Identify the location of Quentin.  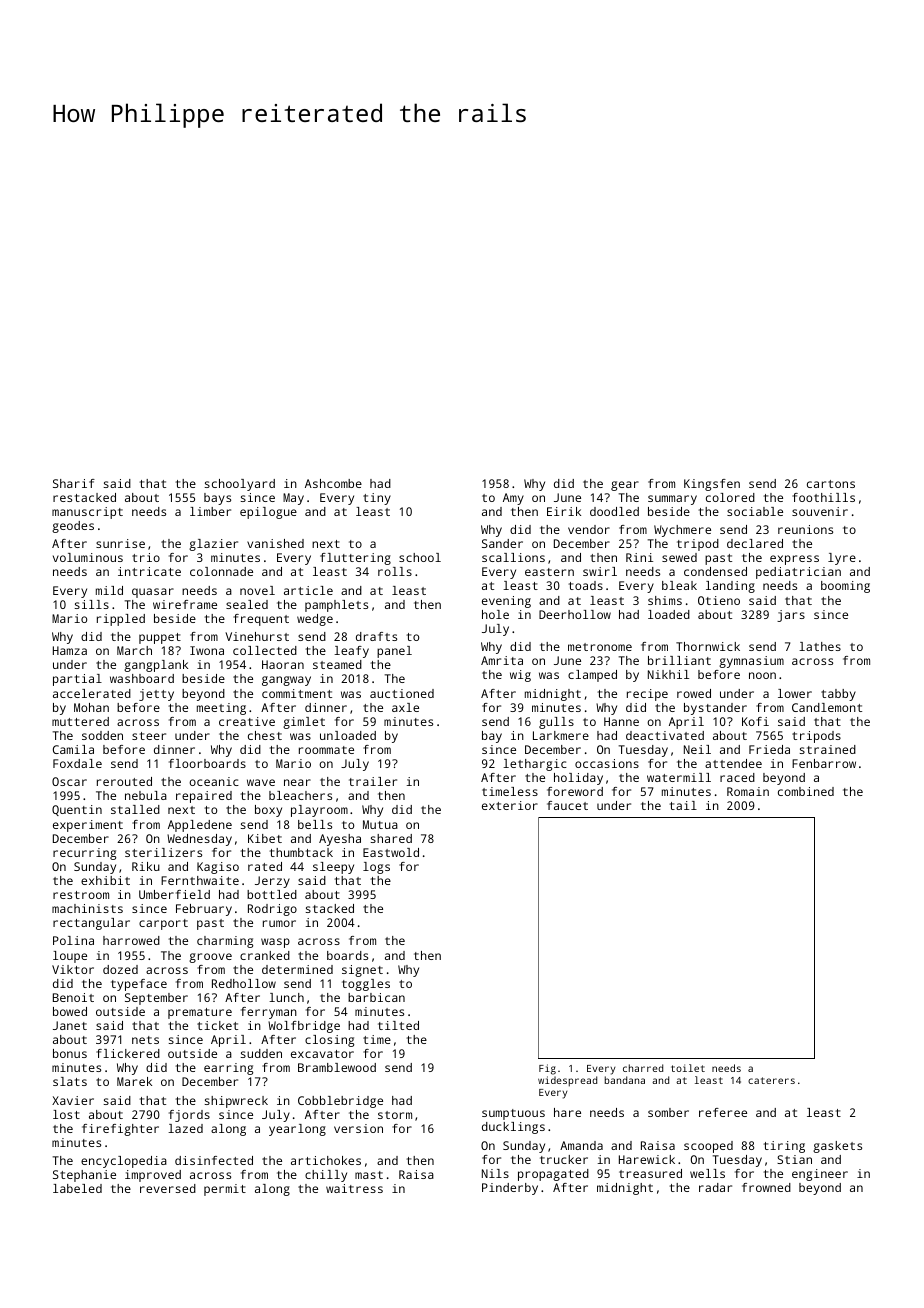
(77, 810).
